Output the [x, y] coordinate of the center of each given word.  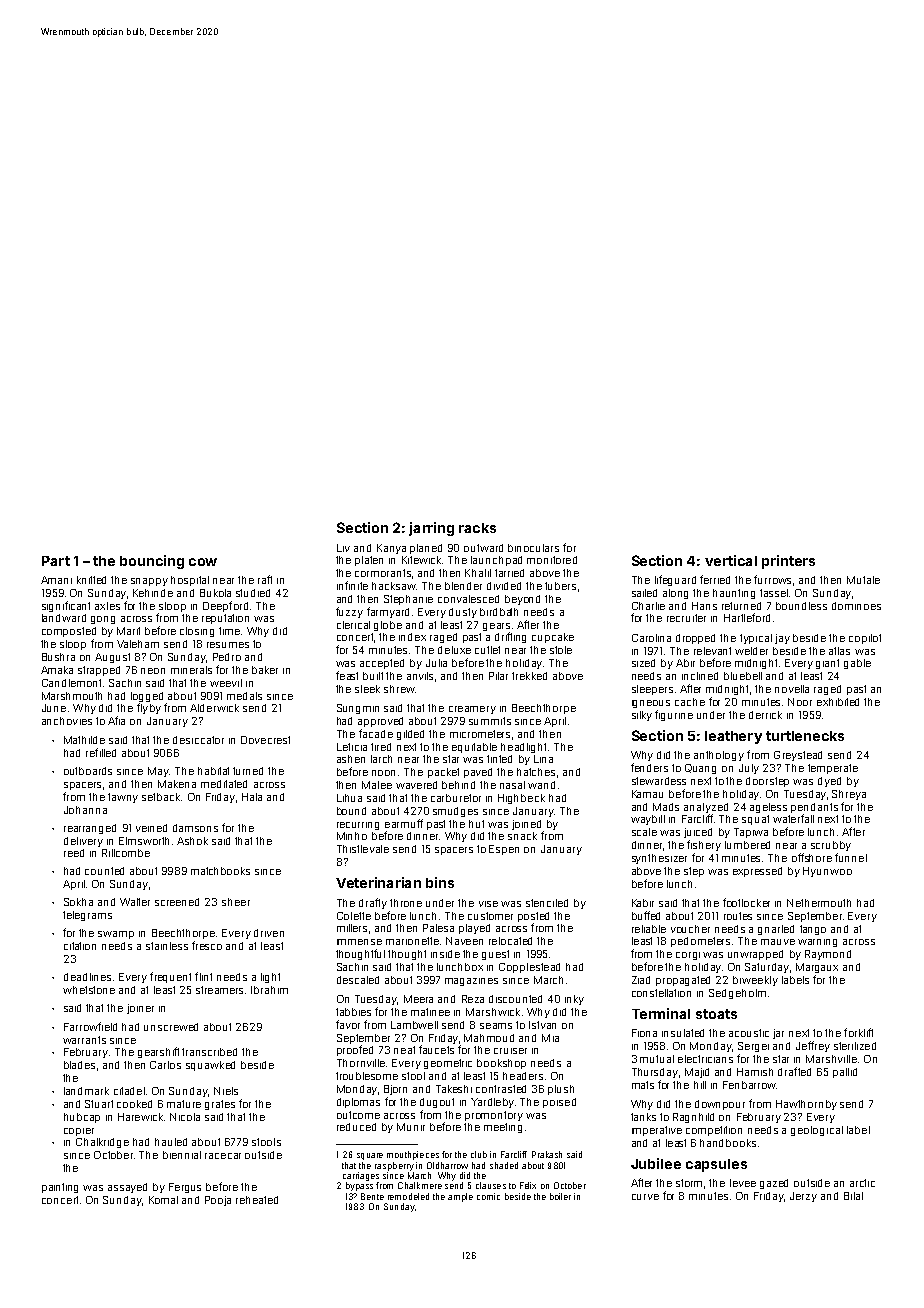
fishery [704, 845]
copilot [865, 639]
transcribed [209, 1052]
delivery [83, 842]
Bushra [58, 657]
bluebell [743, 676]
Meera [418, 999]
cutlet [487, 650]
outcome [358, 1115]
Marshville [831, 1059]
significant [66, 606]
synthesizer [659, 859]
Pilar [498, 676]
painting [60, 1188]
